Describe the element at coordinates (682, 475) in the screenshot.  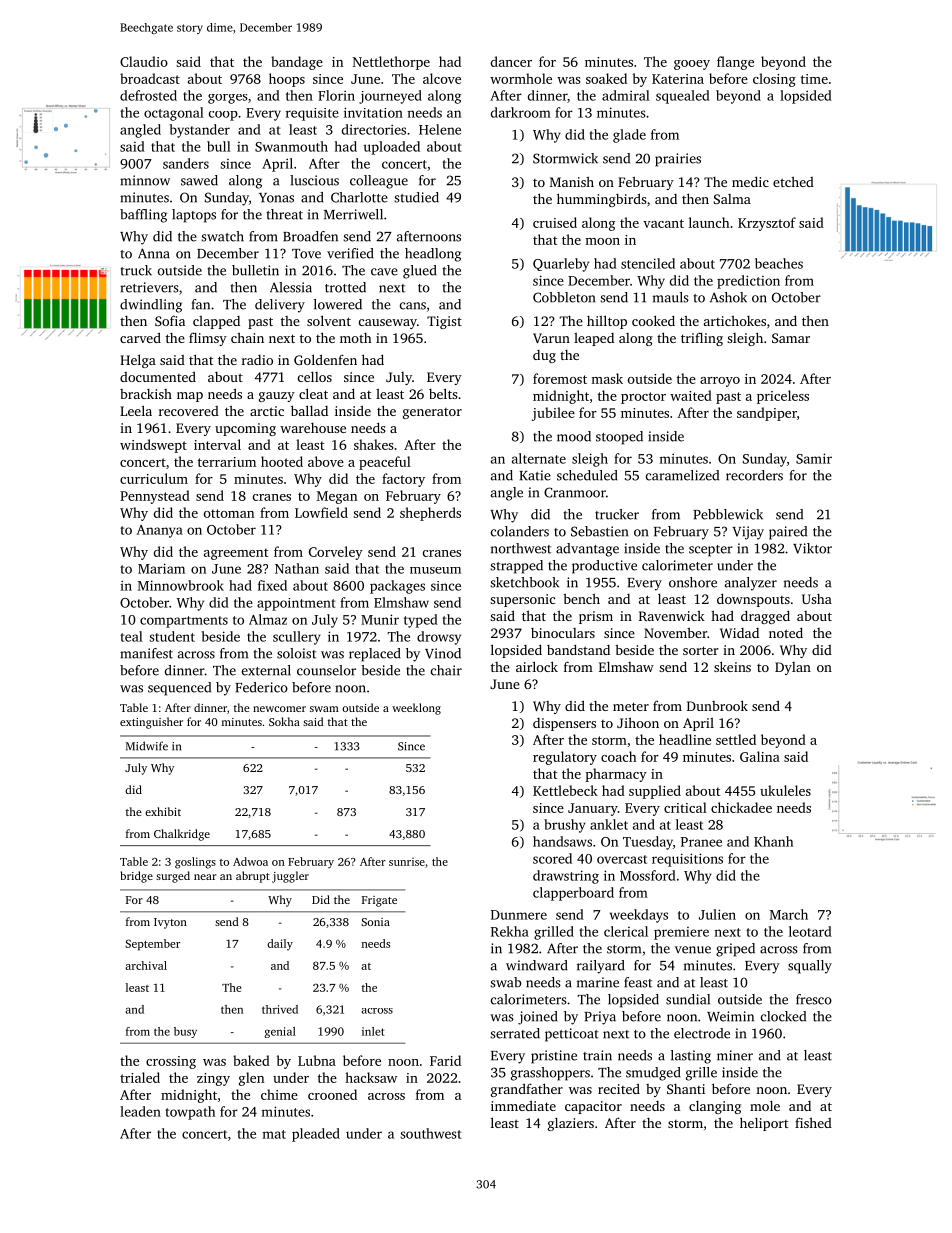
I see `caramelized` at that location.
